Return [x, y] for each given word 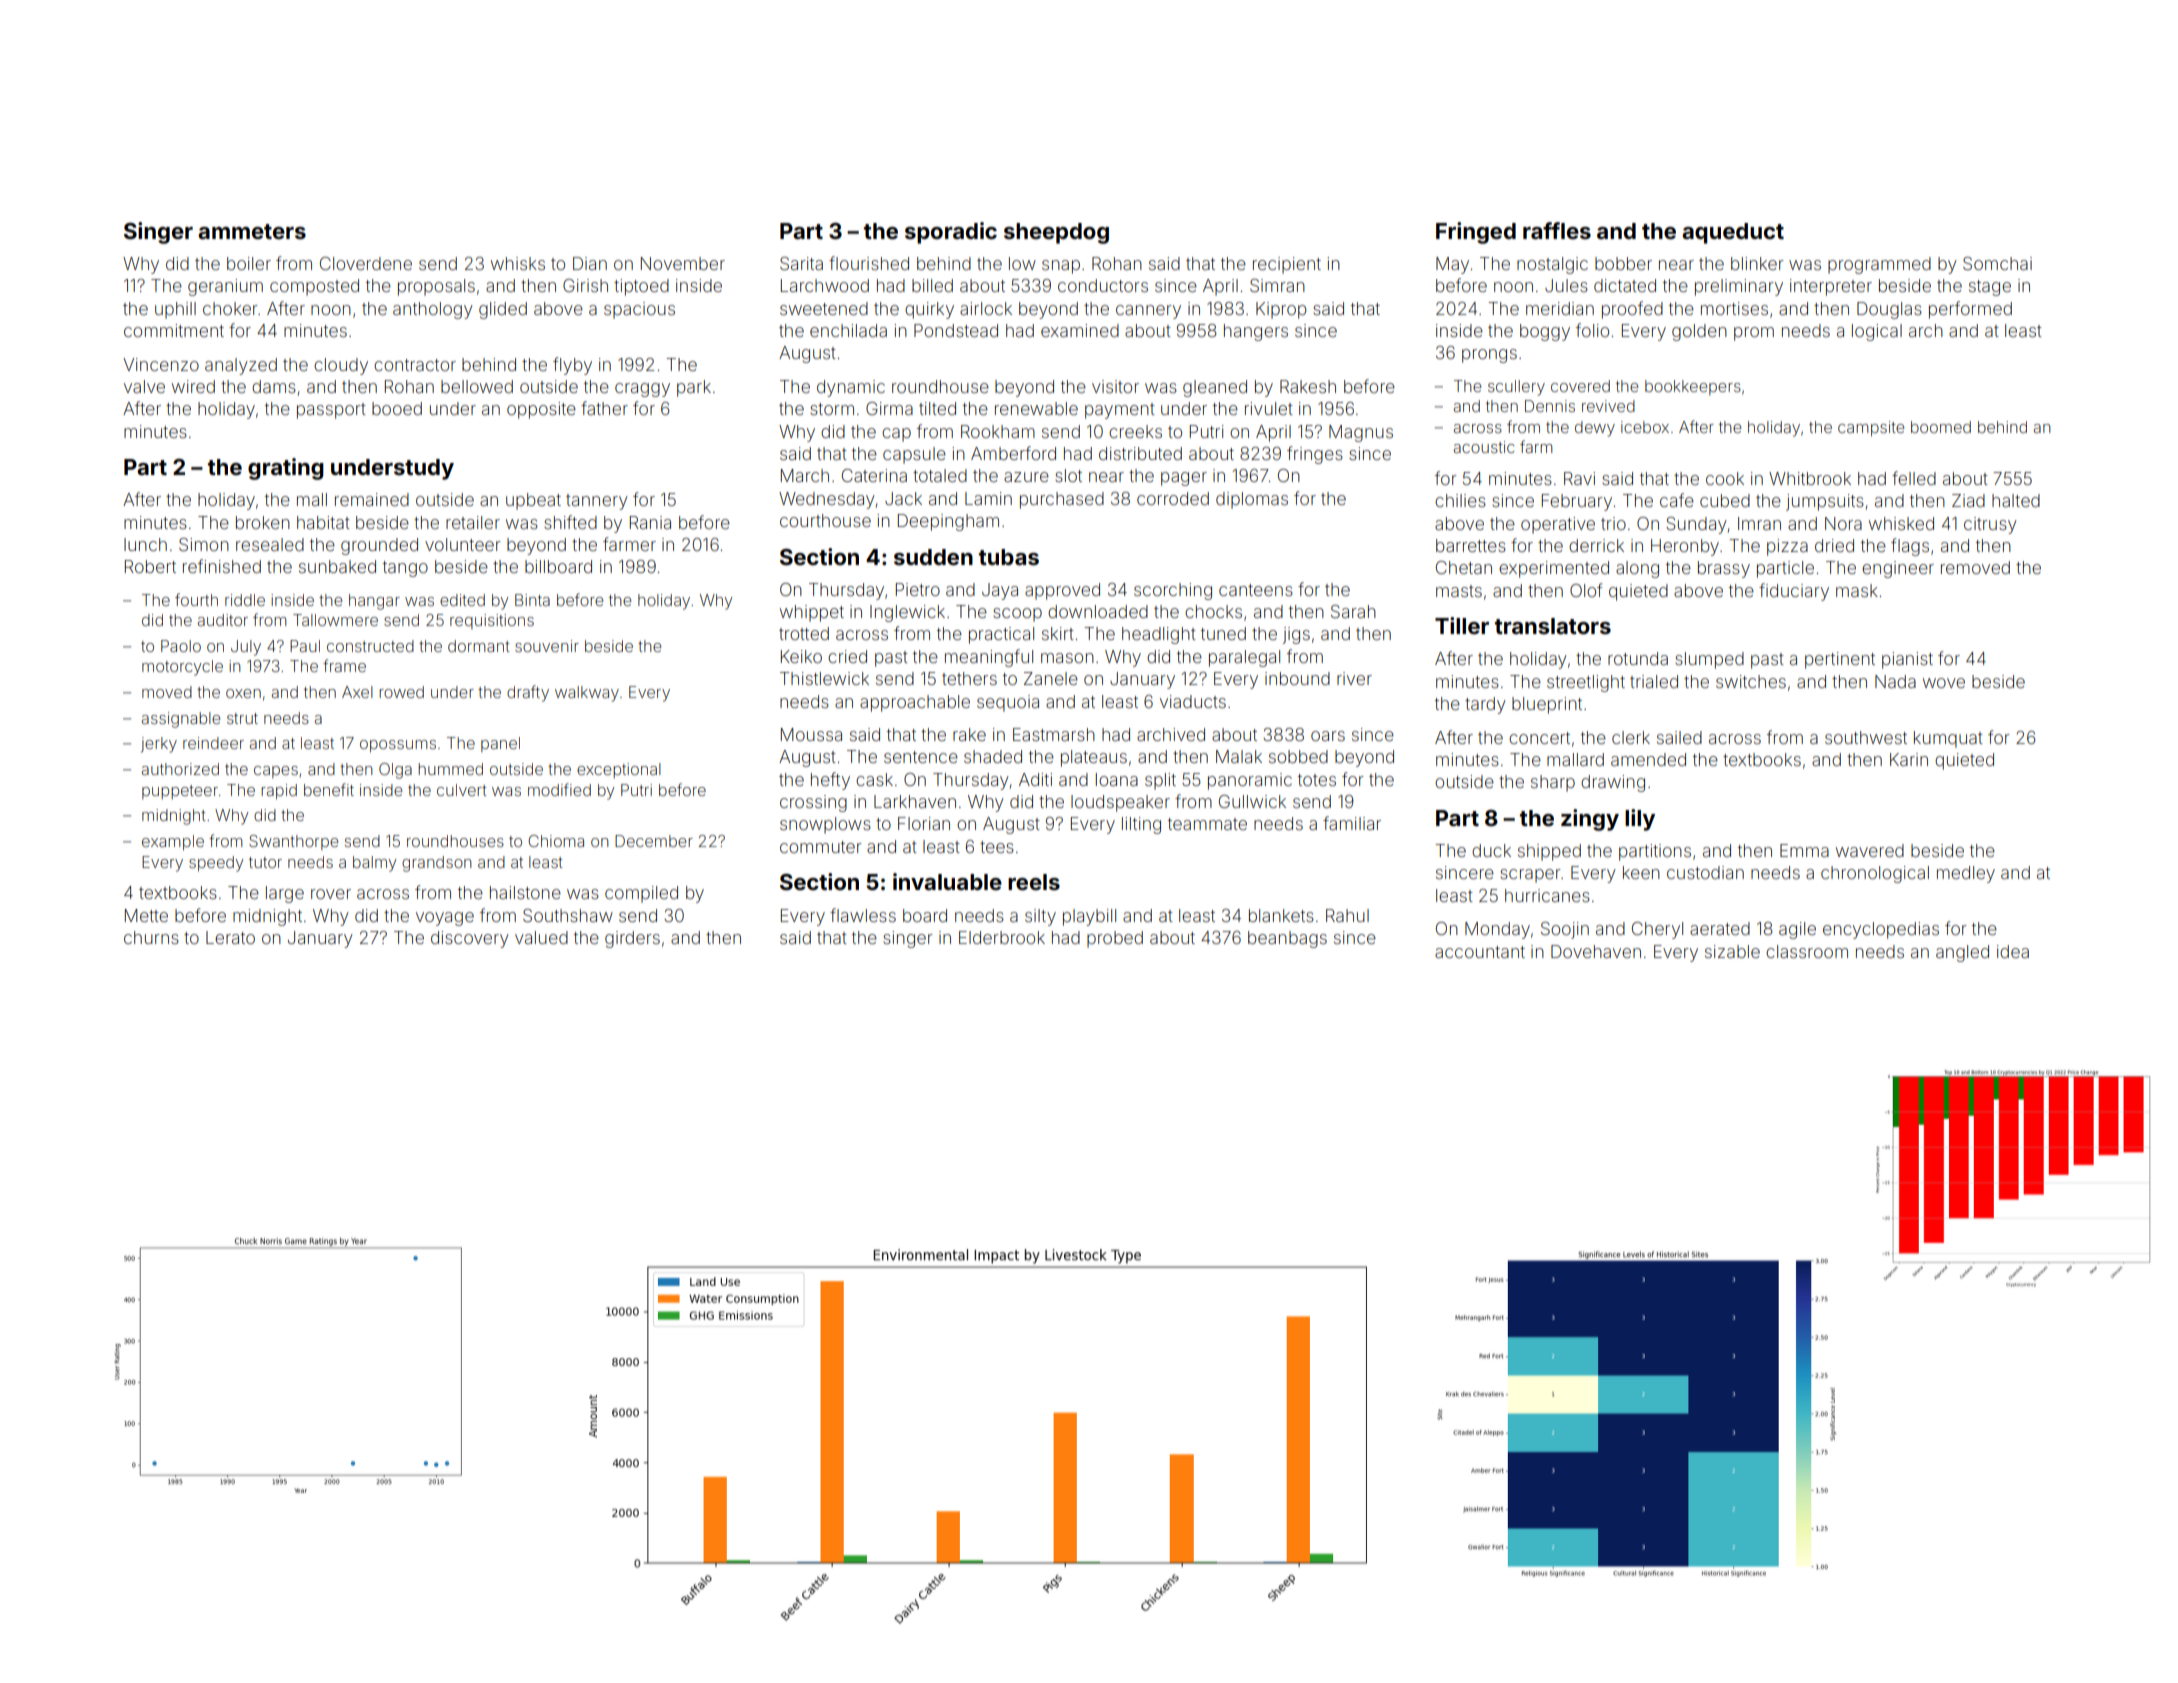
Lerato [230, 937]
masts [1459, 591]
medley [1966, 874]
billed [932, 285]
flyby [572, 366]
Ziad [1968, 500]
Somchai [1997, 263]
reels [1034, 882]
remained [372, 499]
